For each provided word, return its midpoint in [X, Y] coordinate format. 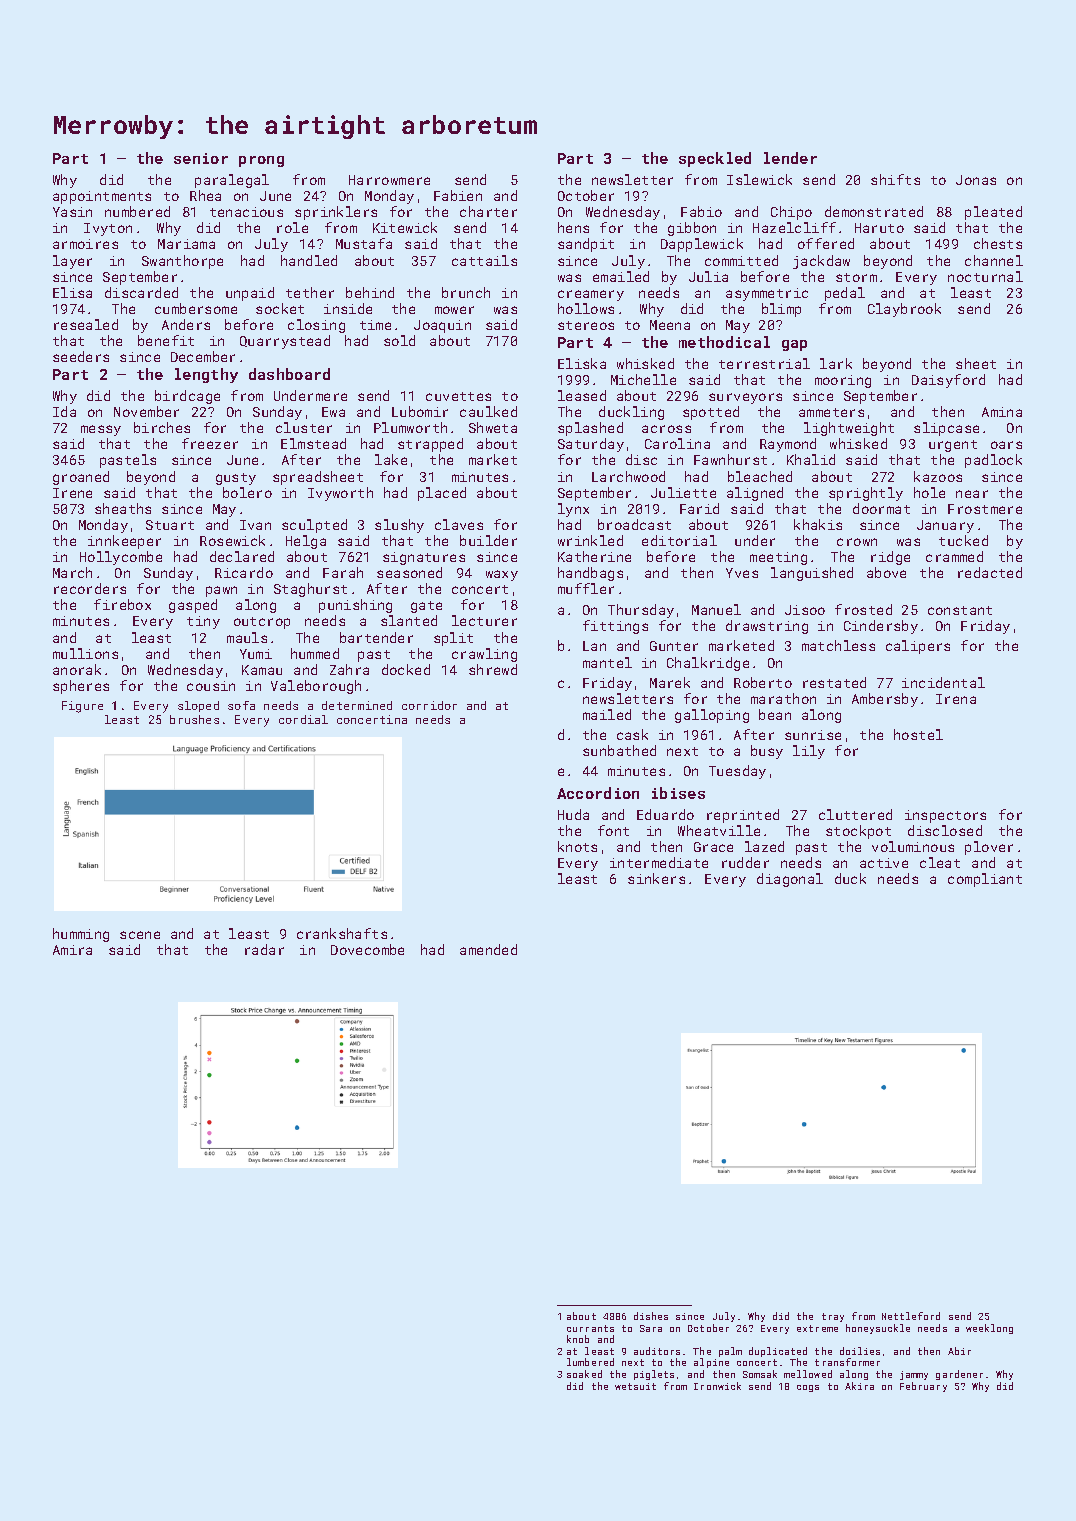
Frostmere [985, 509]
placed [442, 494]
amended [488, 949]
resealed [86, 324]
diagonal [790, 880]
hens [573, 227]
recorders [90, 588]
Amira [72, 950]
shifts [895, 179]
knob [578, 1339]
